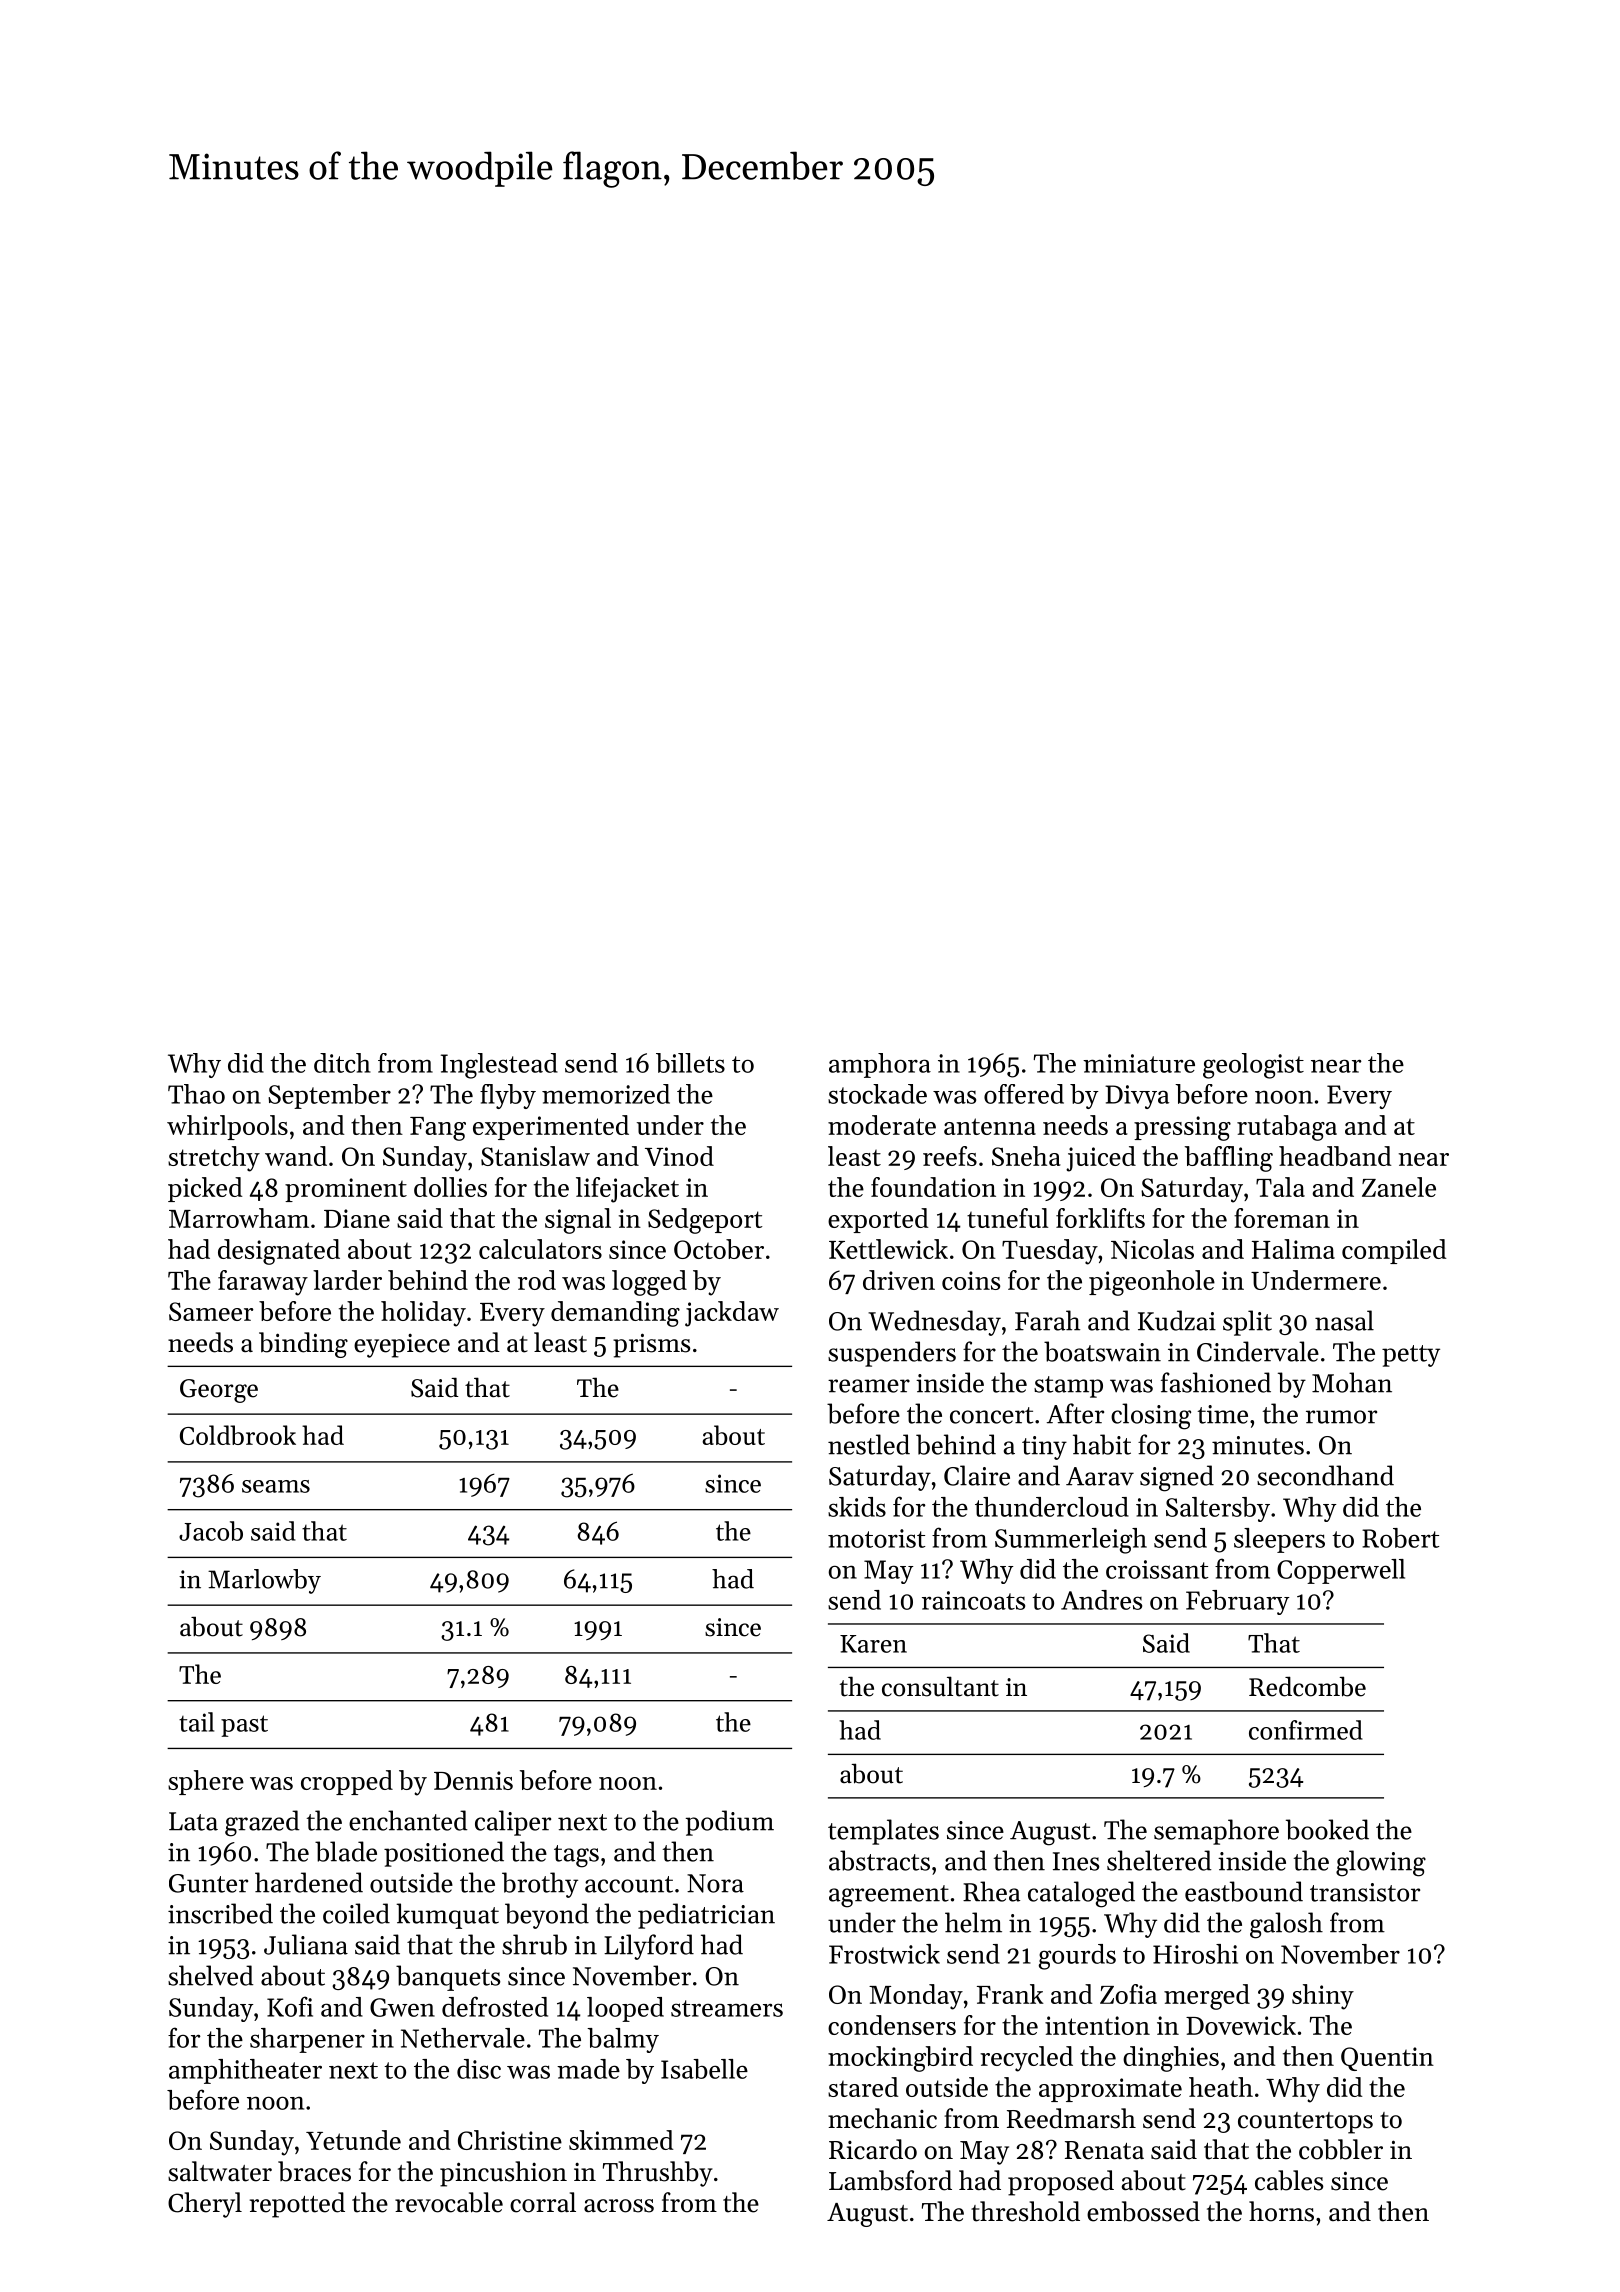 This document has height=2292, width=1620. What do you see at coordinates (1139, 1063) in the document?
I see `miniature` at bounding box center [1139, 1063].
